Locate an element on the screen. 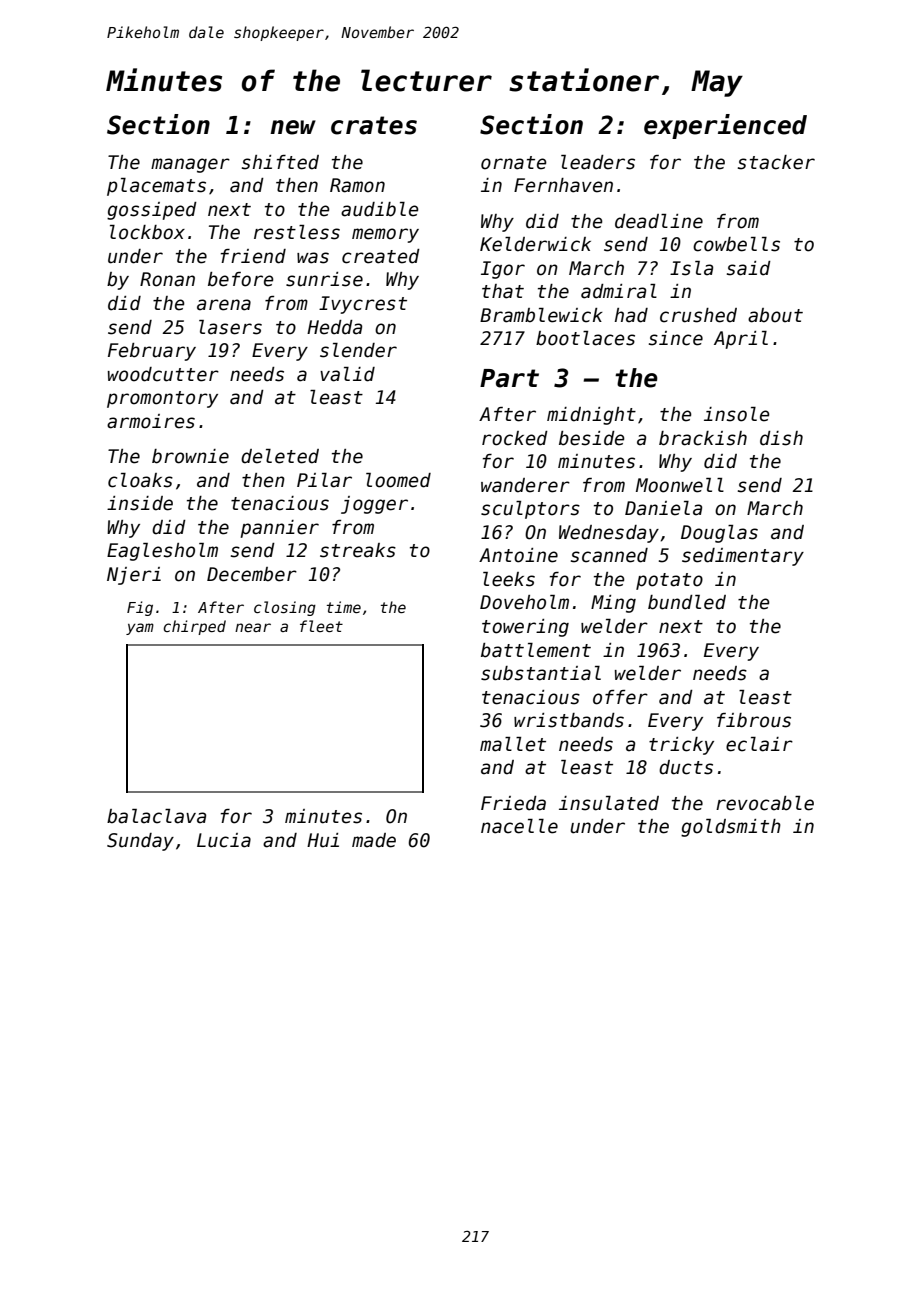 The width and height of the screenshot is (924, 1314). time is located at coordinates (344, 607).
